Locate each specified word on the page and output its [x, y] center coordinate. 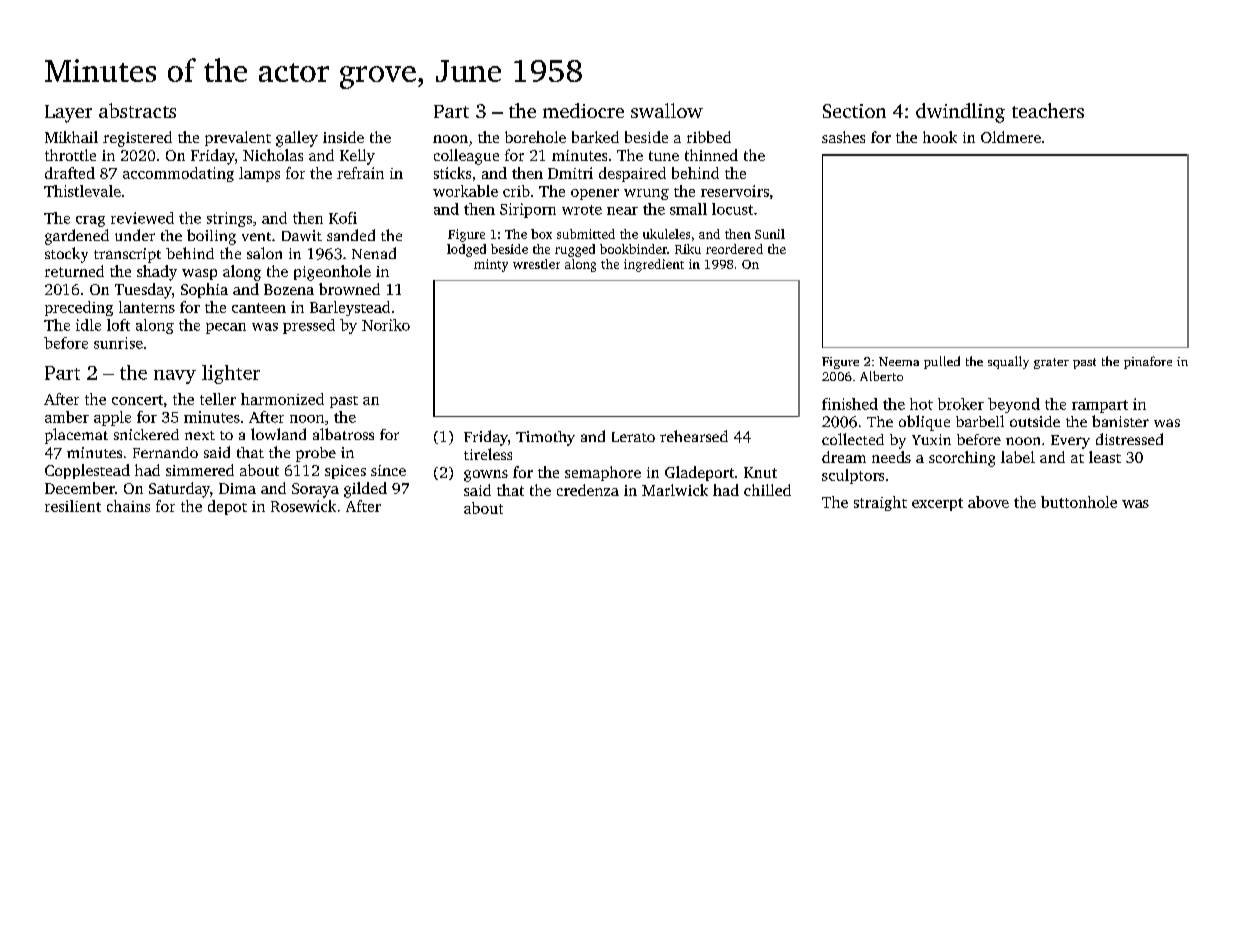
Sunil [770, 234]
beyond [1014, 405]
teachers [1048, 110]
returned [74, 271]
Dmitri [570, 173]
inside [343, 137]
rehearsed [694, 436]
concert [137, 400]
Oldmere [1011, 137]
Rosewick [303, 506]
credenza [588, 490]
